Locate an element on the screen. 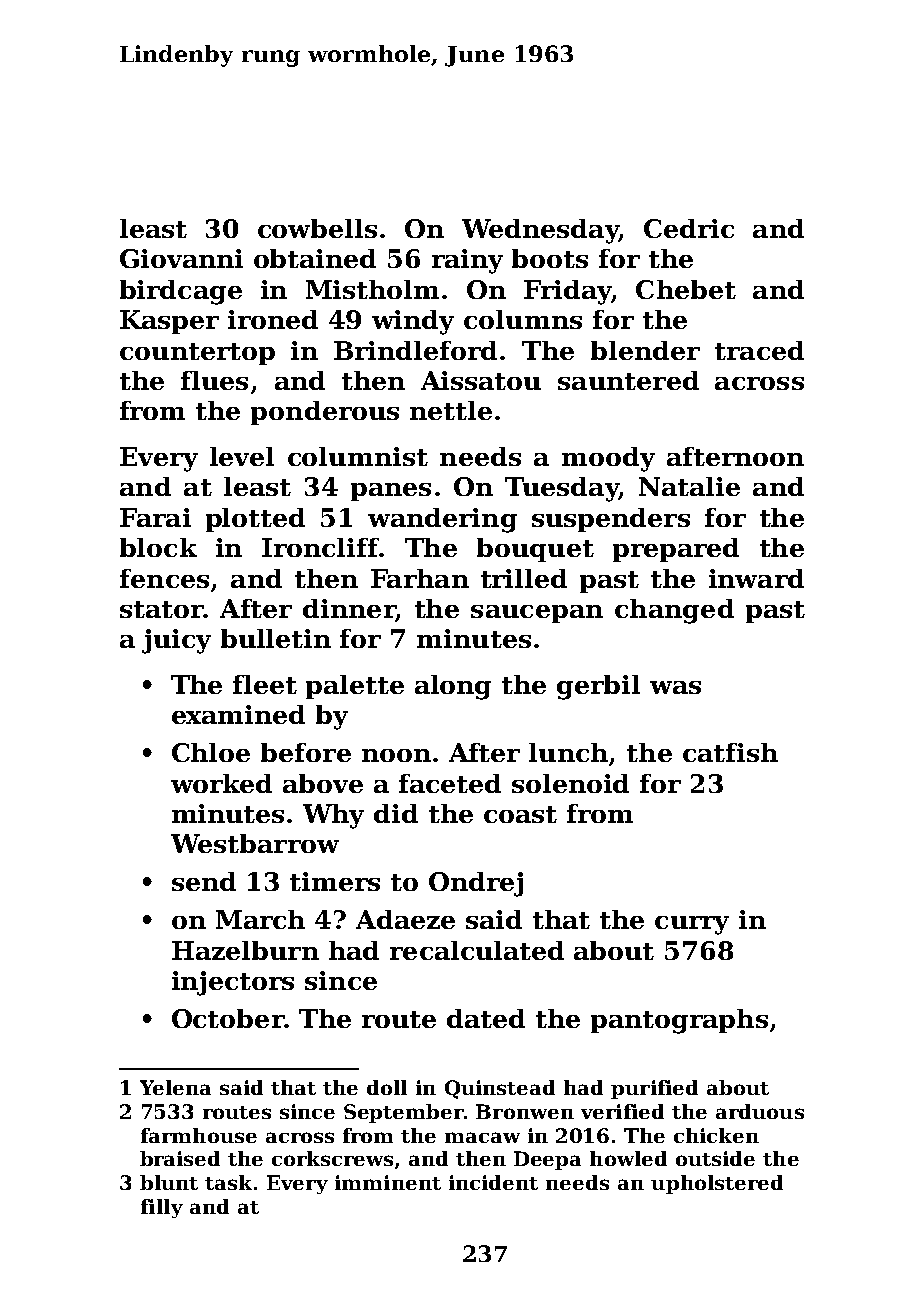  purified is located at coordinates (654, 1089).
